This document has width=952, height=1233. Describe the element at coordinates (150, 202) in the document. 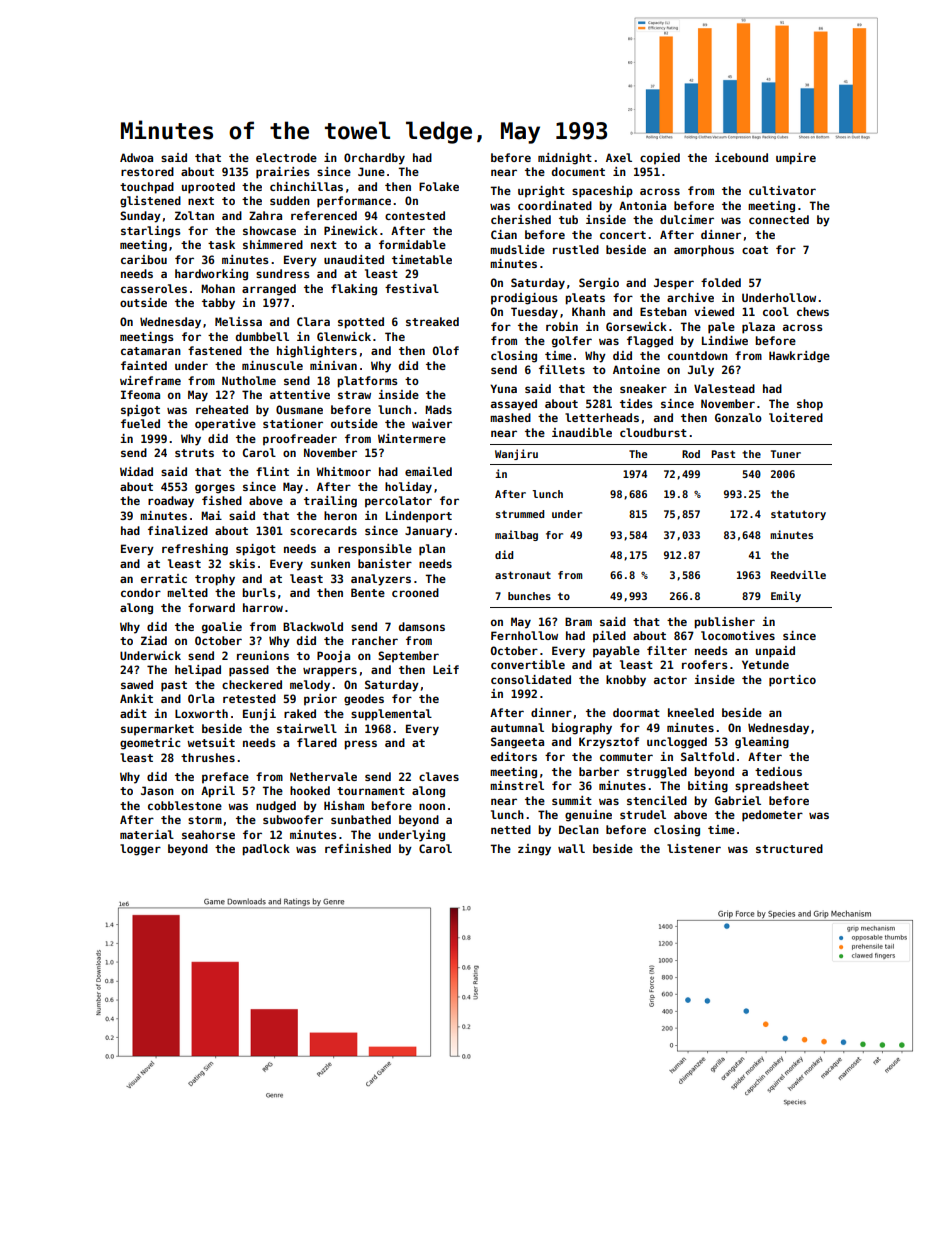

I see `glistened` at that location.
